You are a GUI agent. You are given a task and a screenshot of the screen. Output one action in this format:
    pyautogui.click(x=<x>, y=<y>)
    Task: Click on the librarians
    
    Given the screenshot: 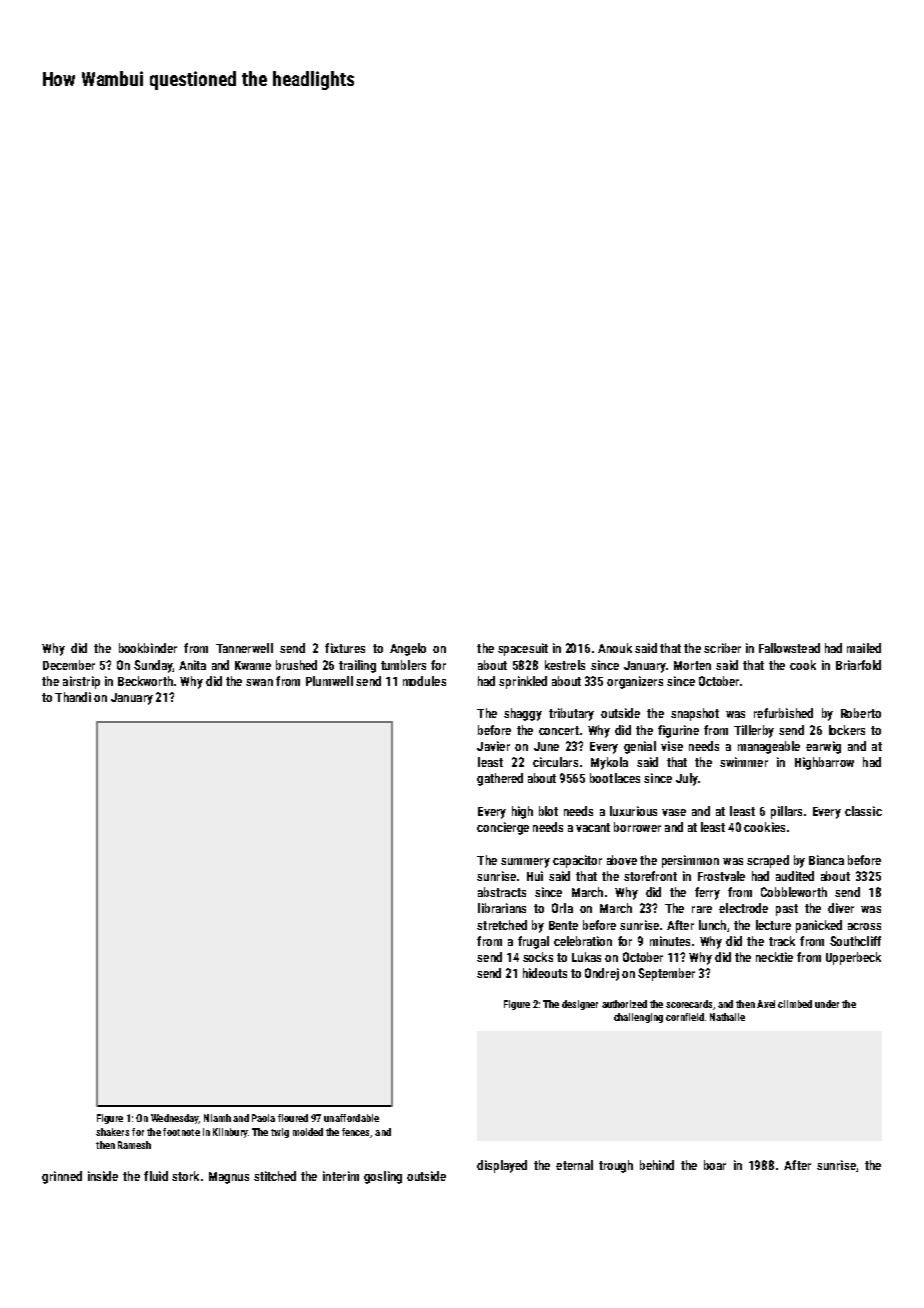 What is the action you would take?
    pyautogui.click(x=502, y=908)
